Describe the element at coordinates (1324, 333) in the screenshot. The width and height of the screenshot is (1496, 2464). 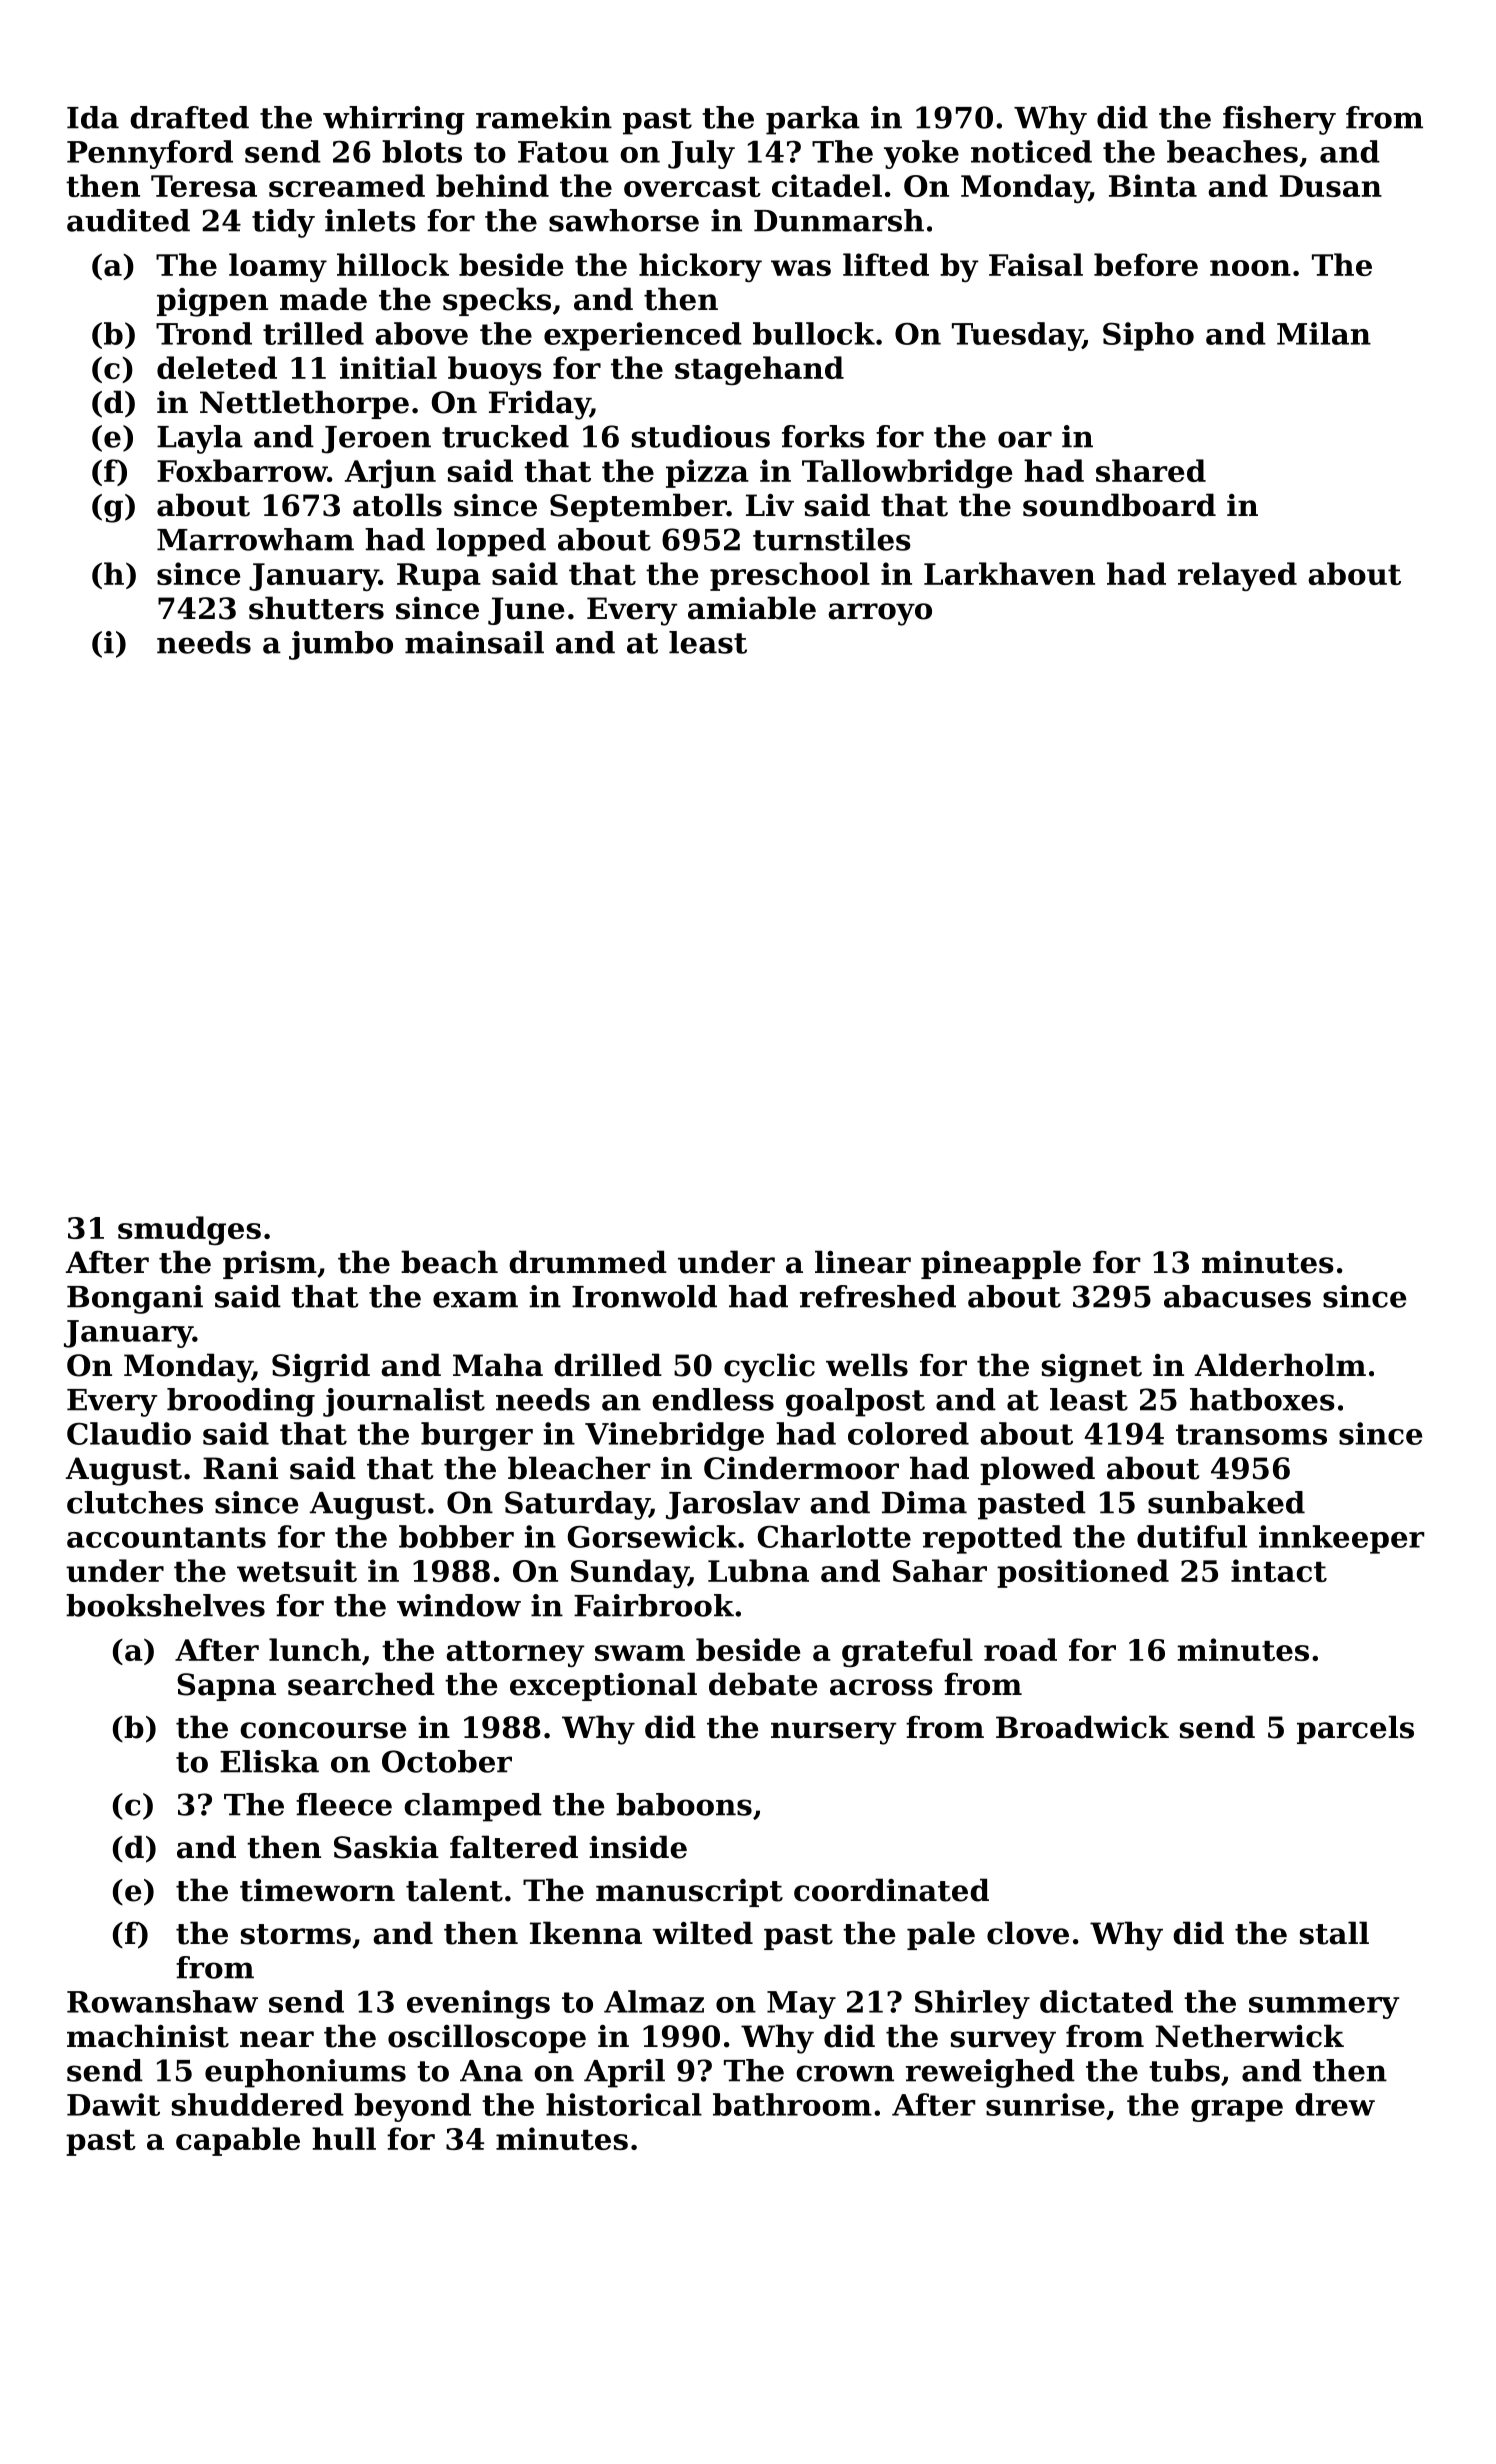
I see `Milan` at that location.
